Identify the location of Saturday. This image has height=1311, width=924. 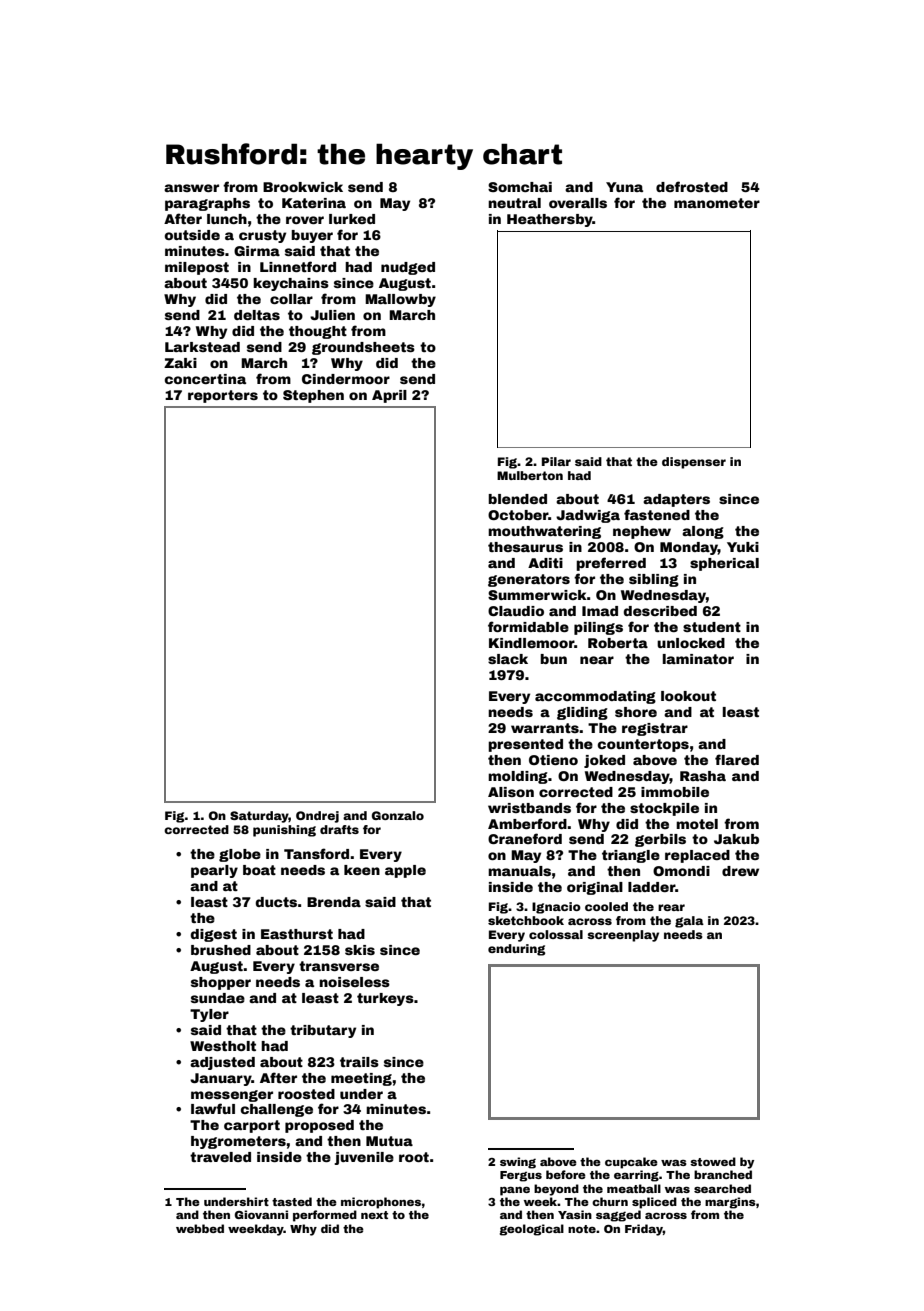
(259, 817).
